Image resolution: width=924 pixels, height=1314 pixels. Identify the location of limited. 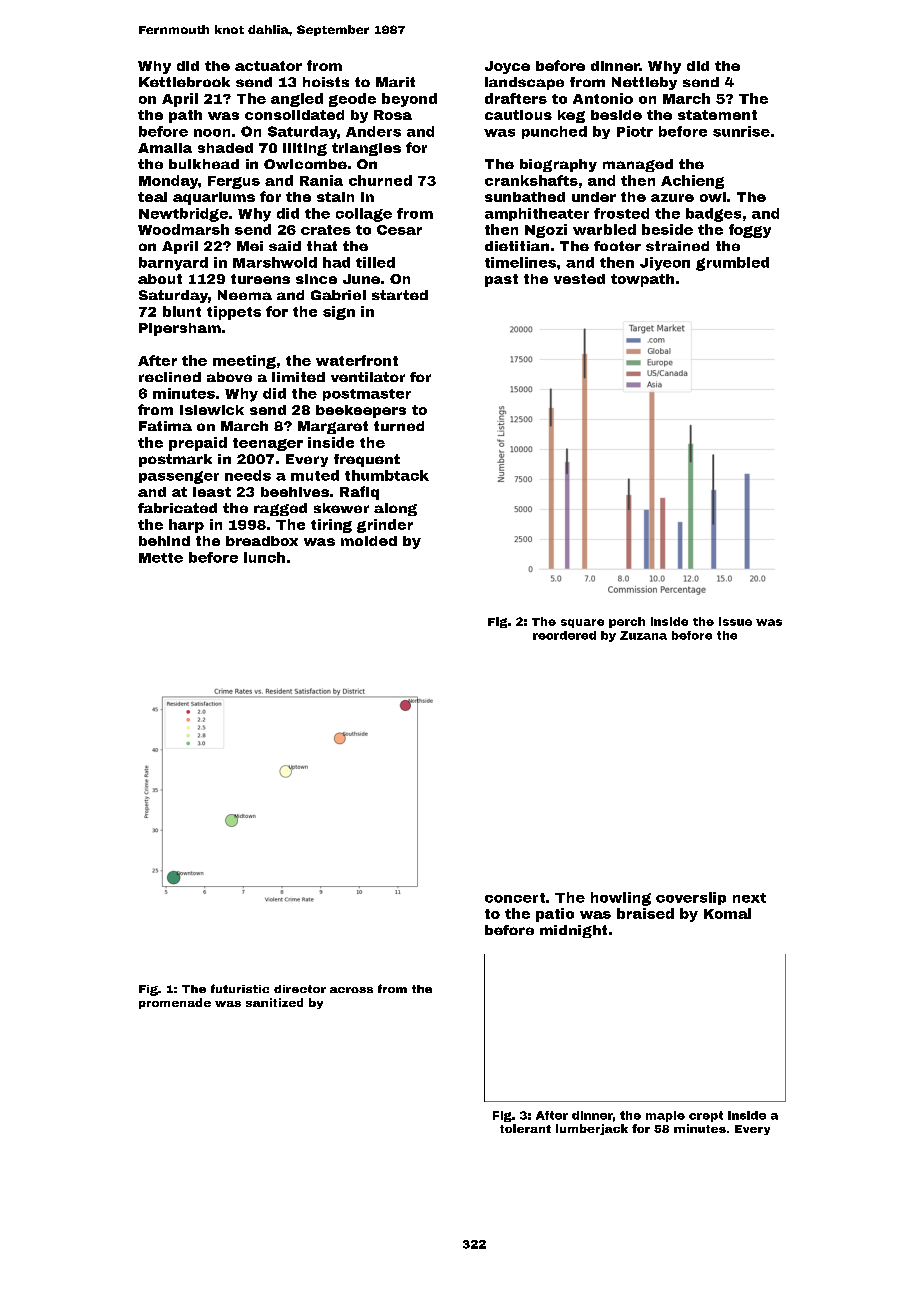
(298, 377).
